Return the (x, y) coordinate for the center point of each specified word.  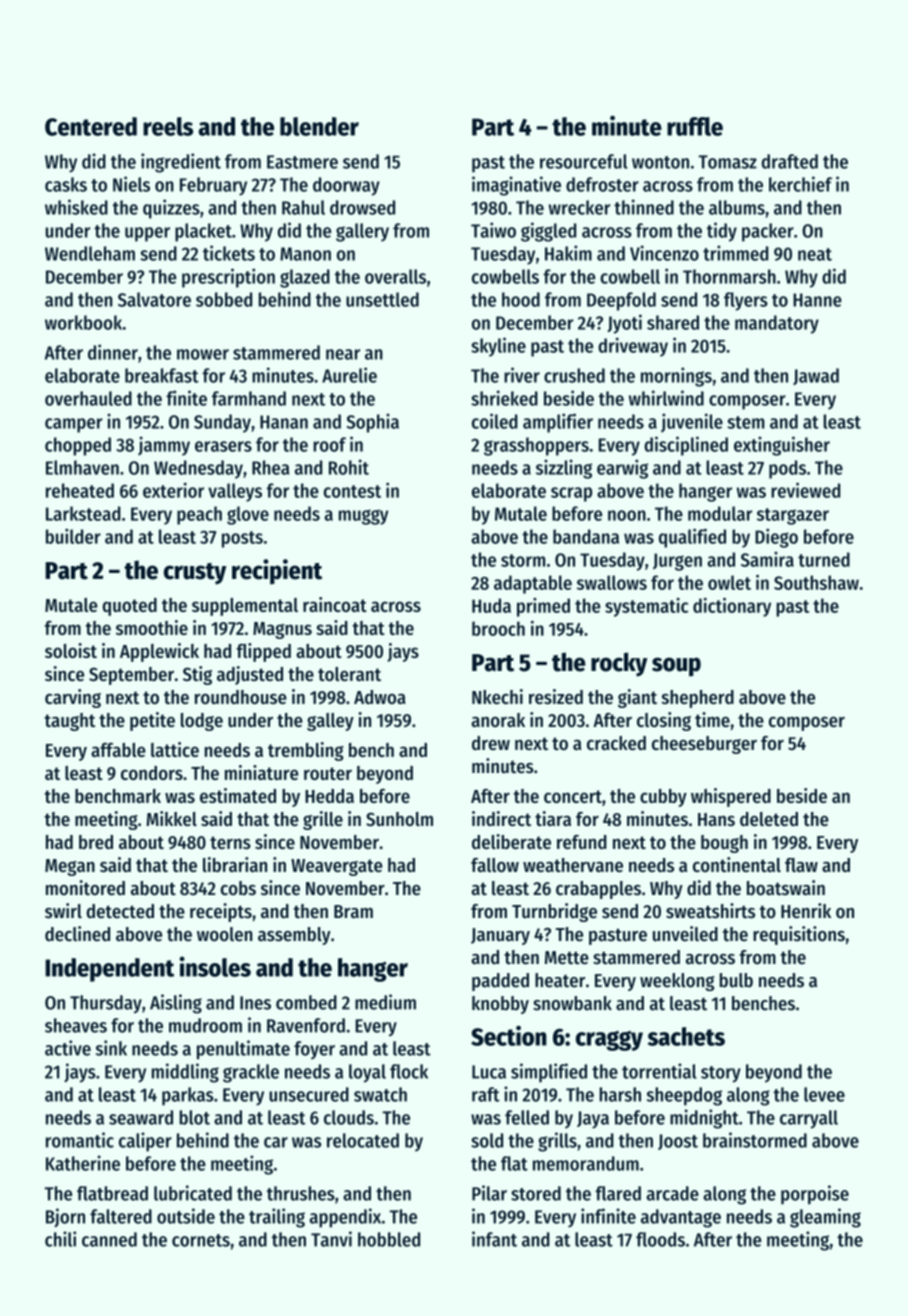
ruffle (695, 126)
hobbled (389, 1239)
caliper (145, 1142)
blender (319, 126)
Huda (491, 605)
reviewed (805, 490)
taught (69, 722)
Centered (91, 126)
